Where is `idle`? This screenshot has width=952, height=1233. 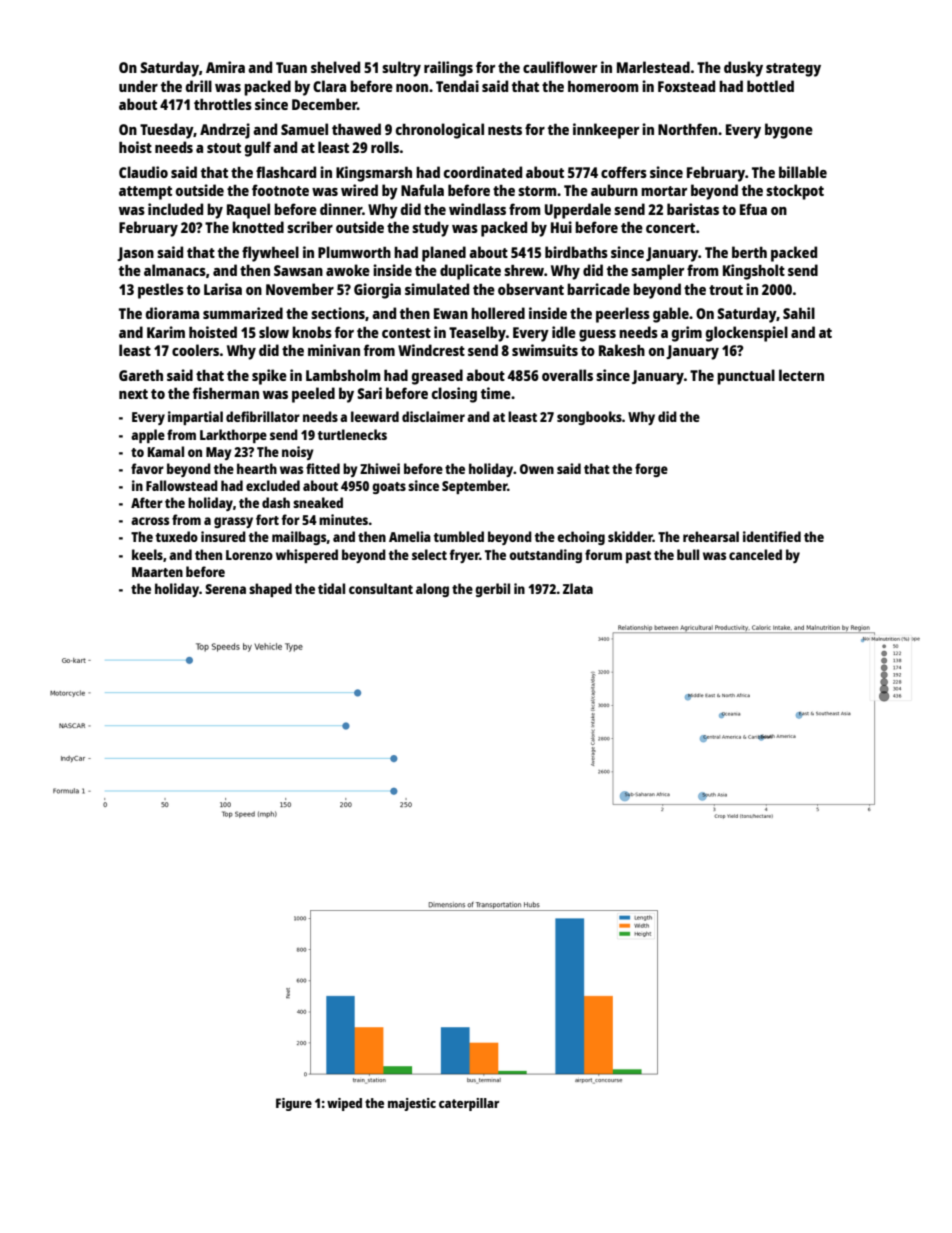
idle is located at coordinates (564, 332).
